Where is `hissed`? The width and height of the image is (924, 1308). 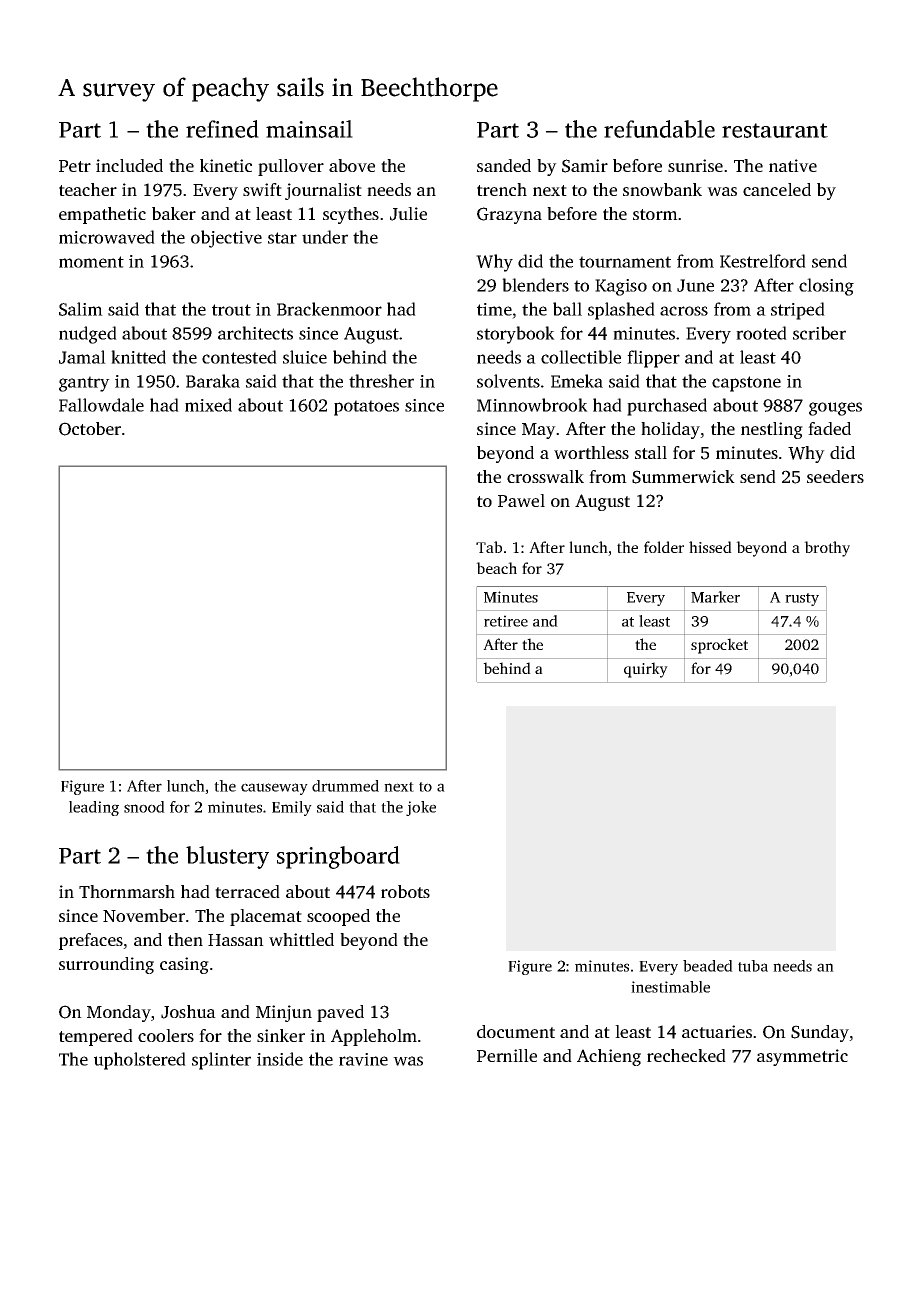 hissed is located at coordinates (710, 547).
